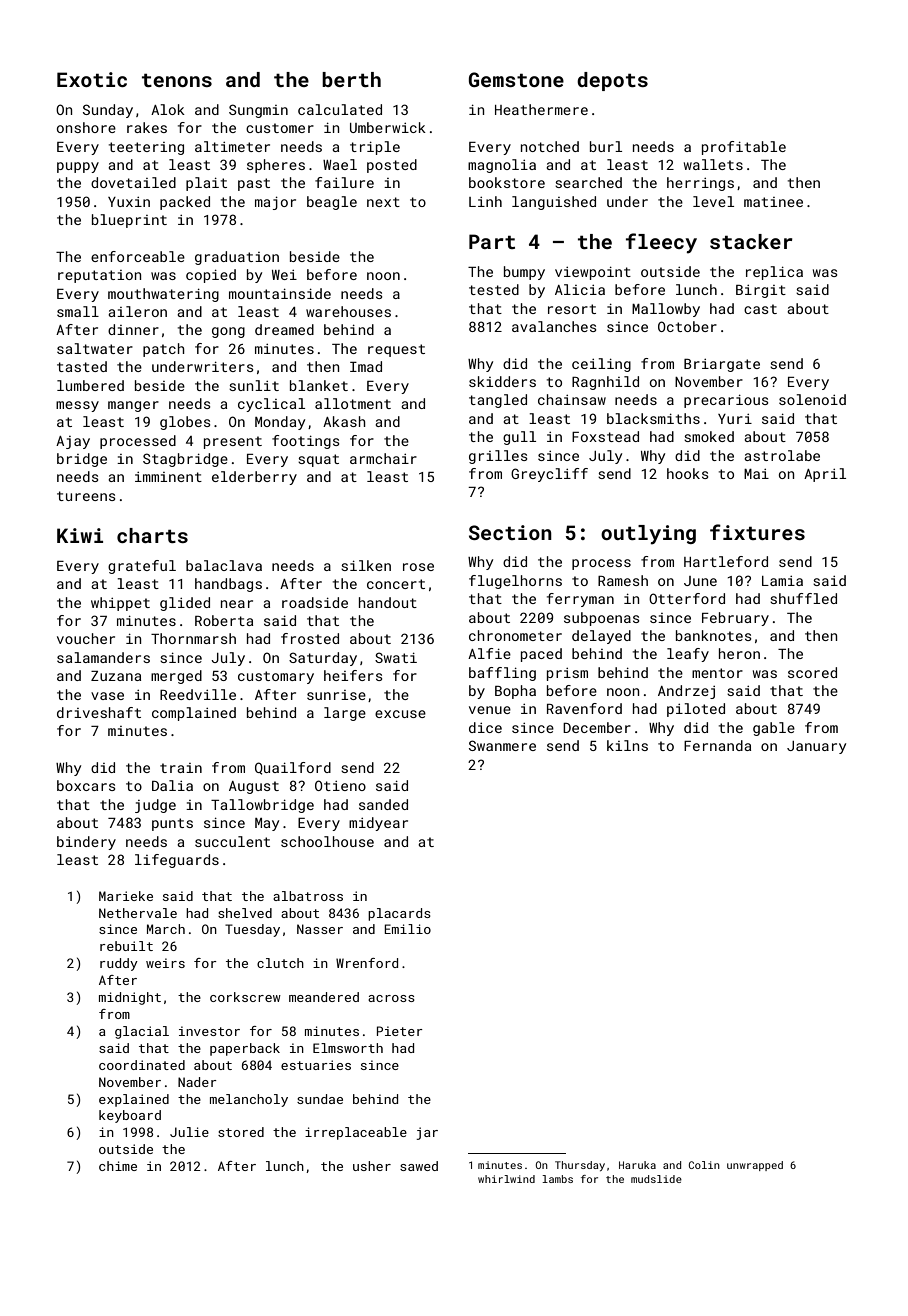 The image size is (908, 1316). What do you see at coordinates (816, 747) in the image?
I see `January` at bounding box center [816, 747].
